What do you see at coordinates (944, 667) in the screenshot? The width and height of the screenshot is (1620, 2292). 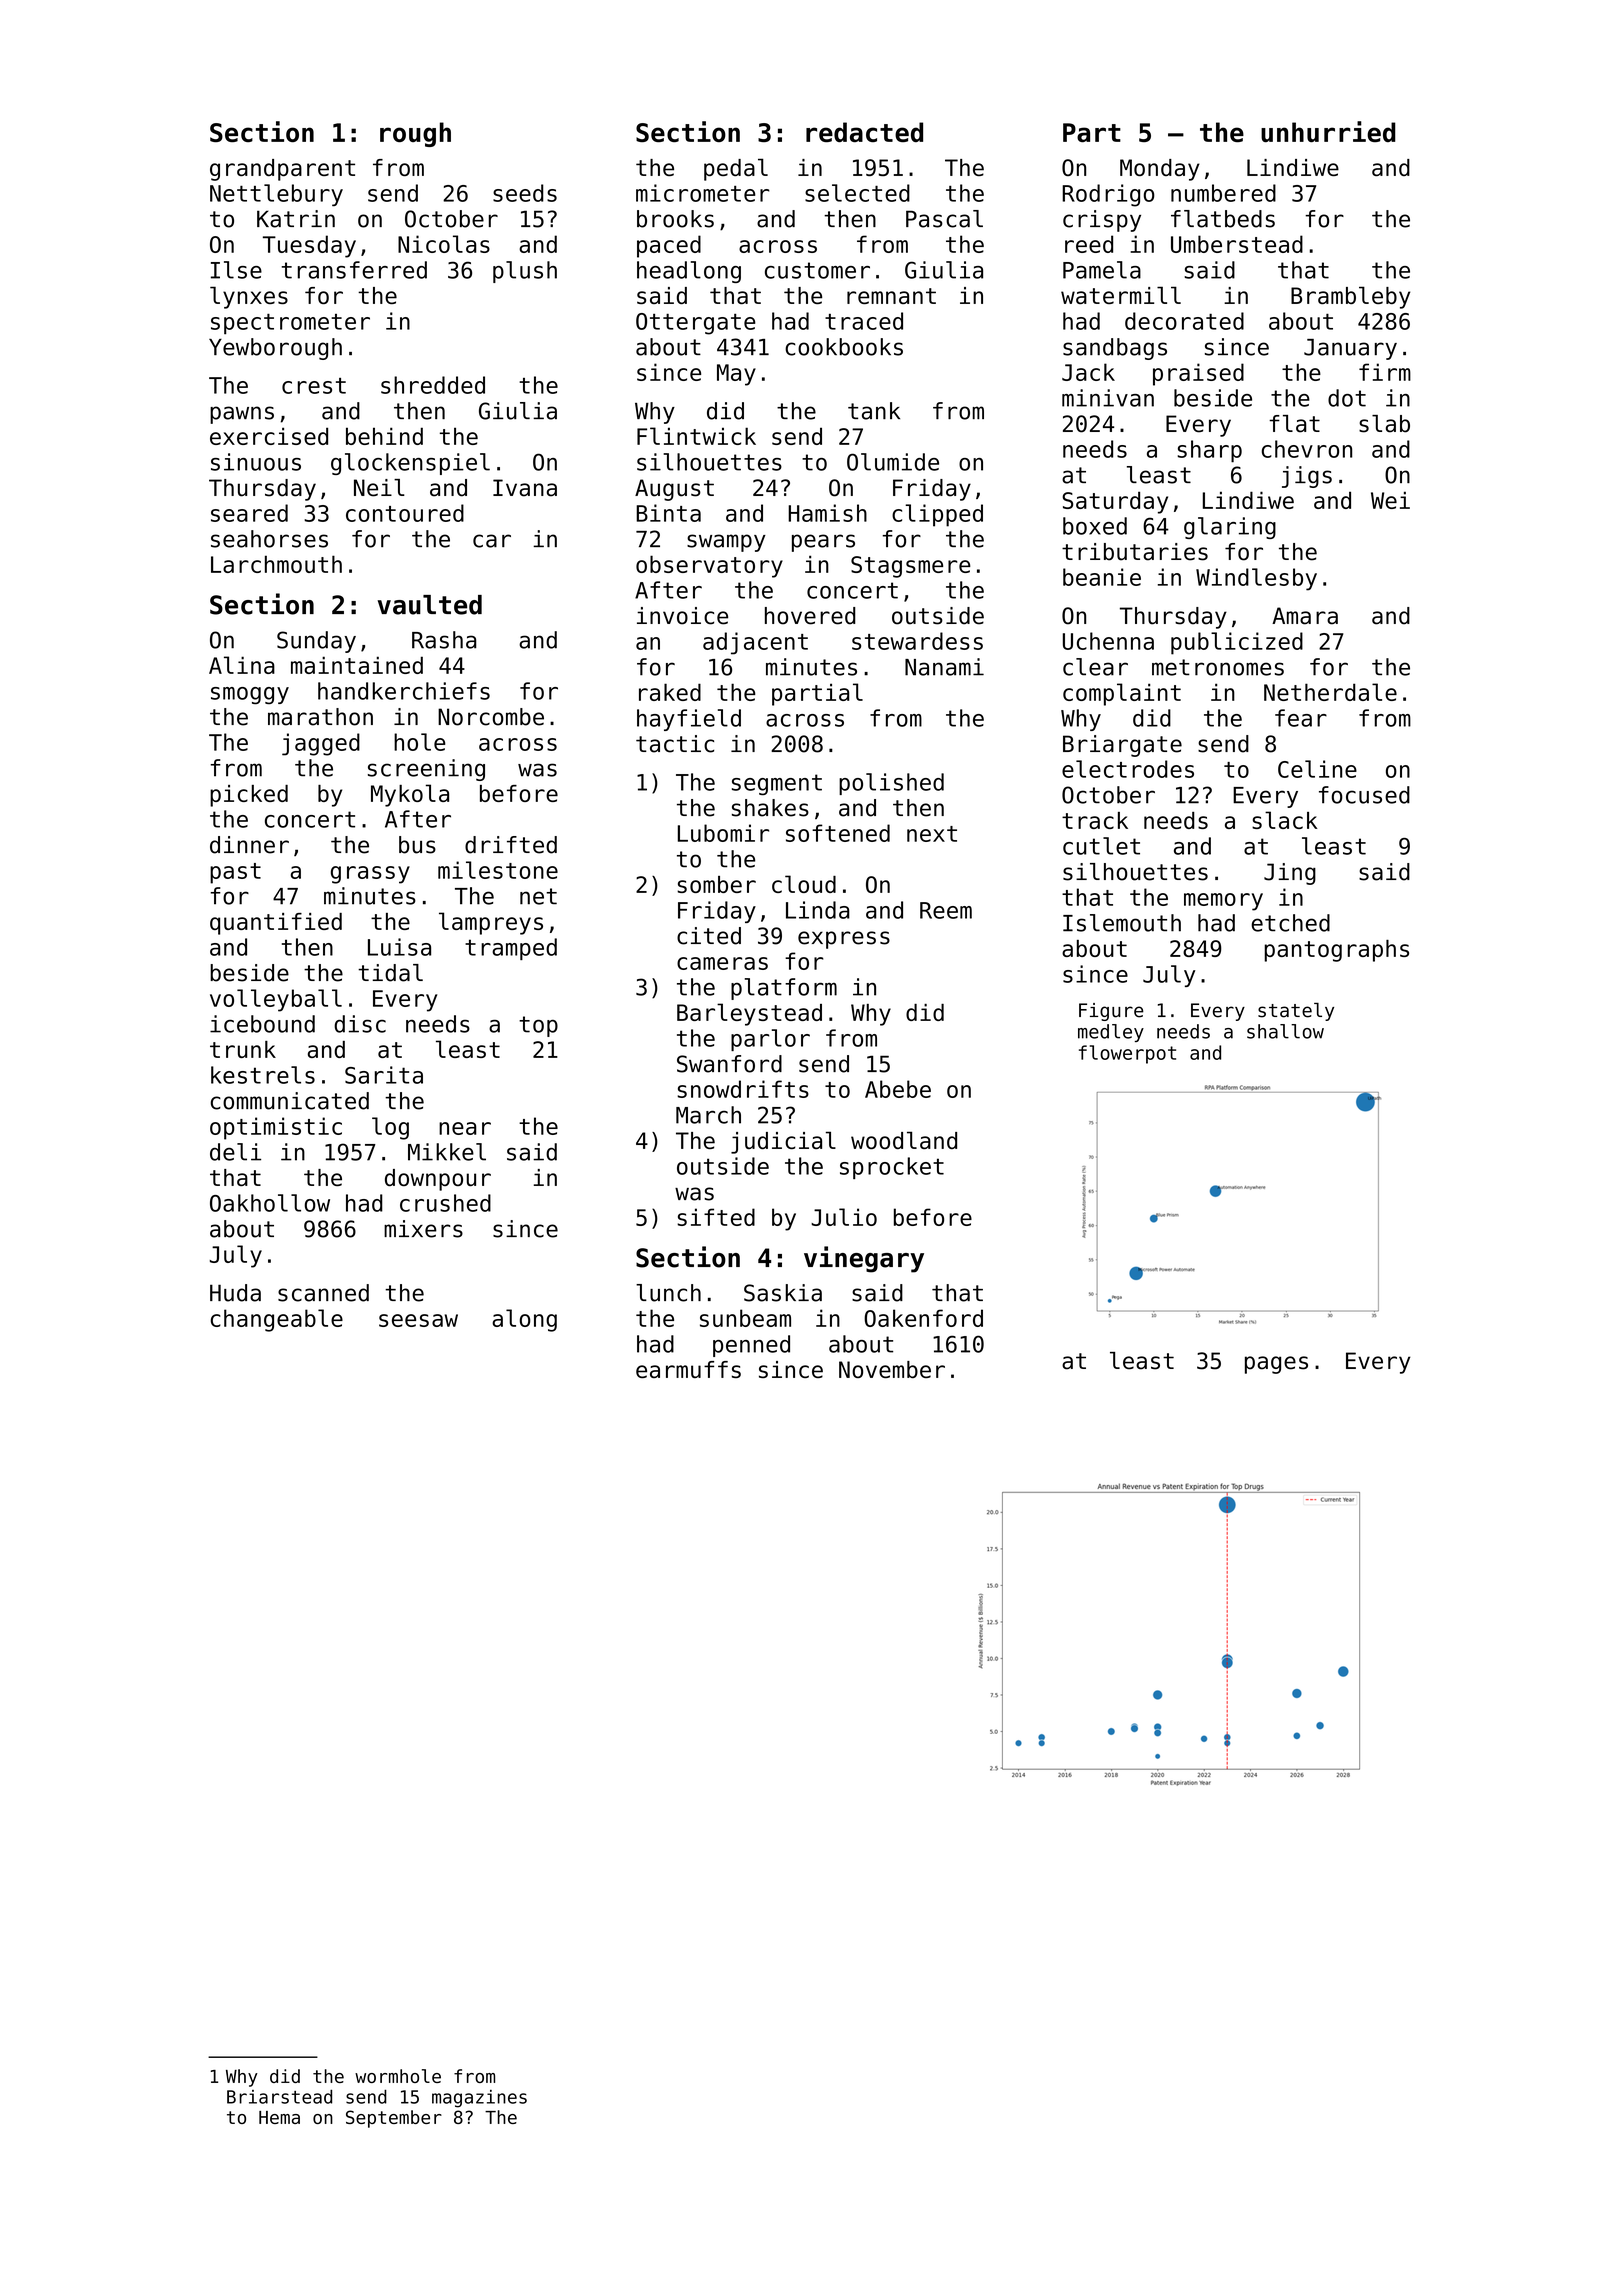 I see `Nanami` at bounding box center [944, 667].
